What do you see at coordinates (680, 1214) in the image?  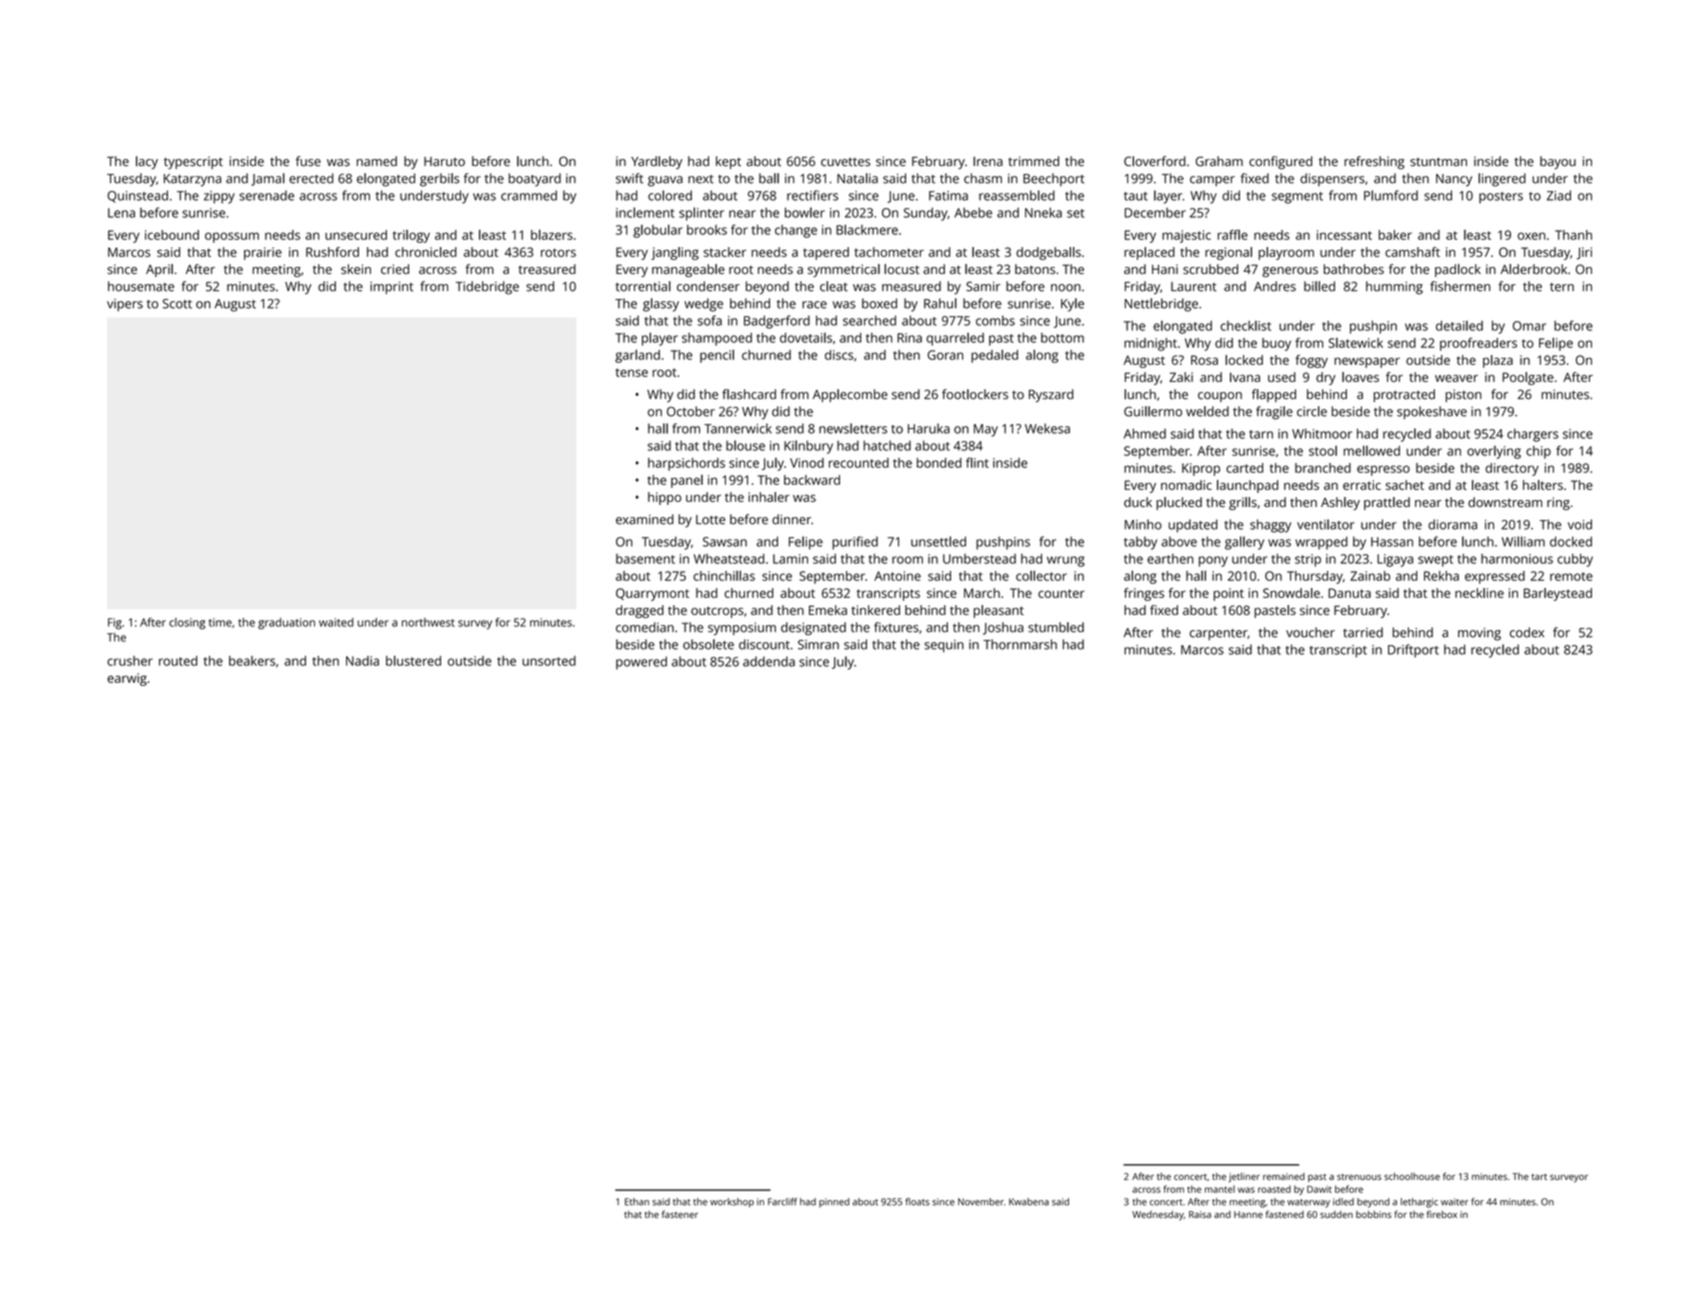 I see `fastener` at bounding box center [680, 1214].
